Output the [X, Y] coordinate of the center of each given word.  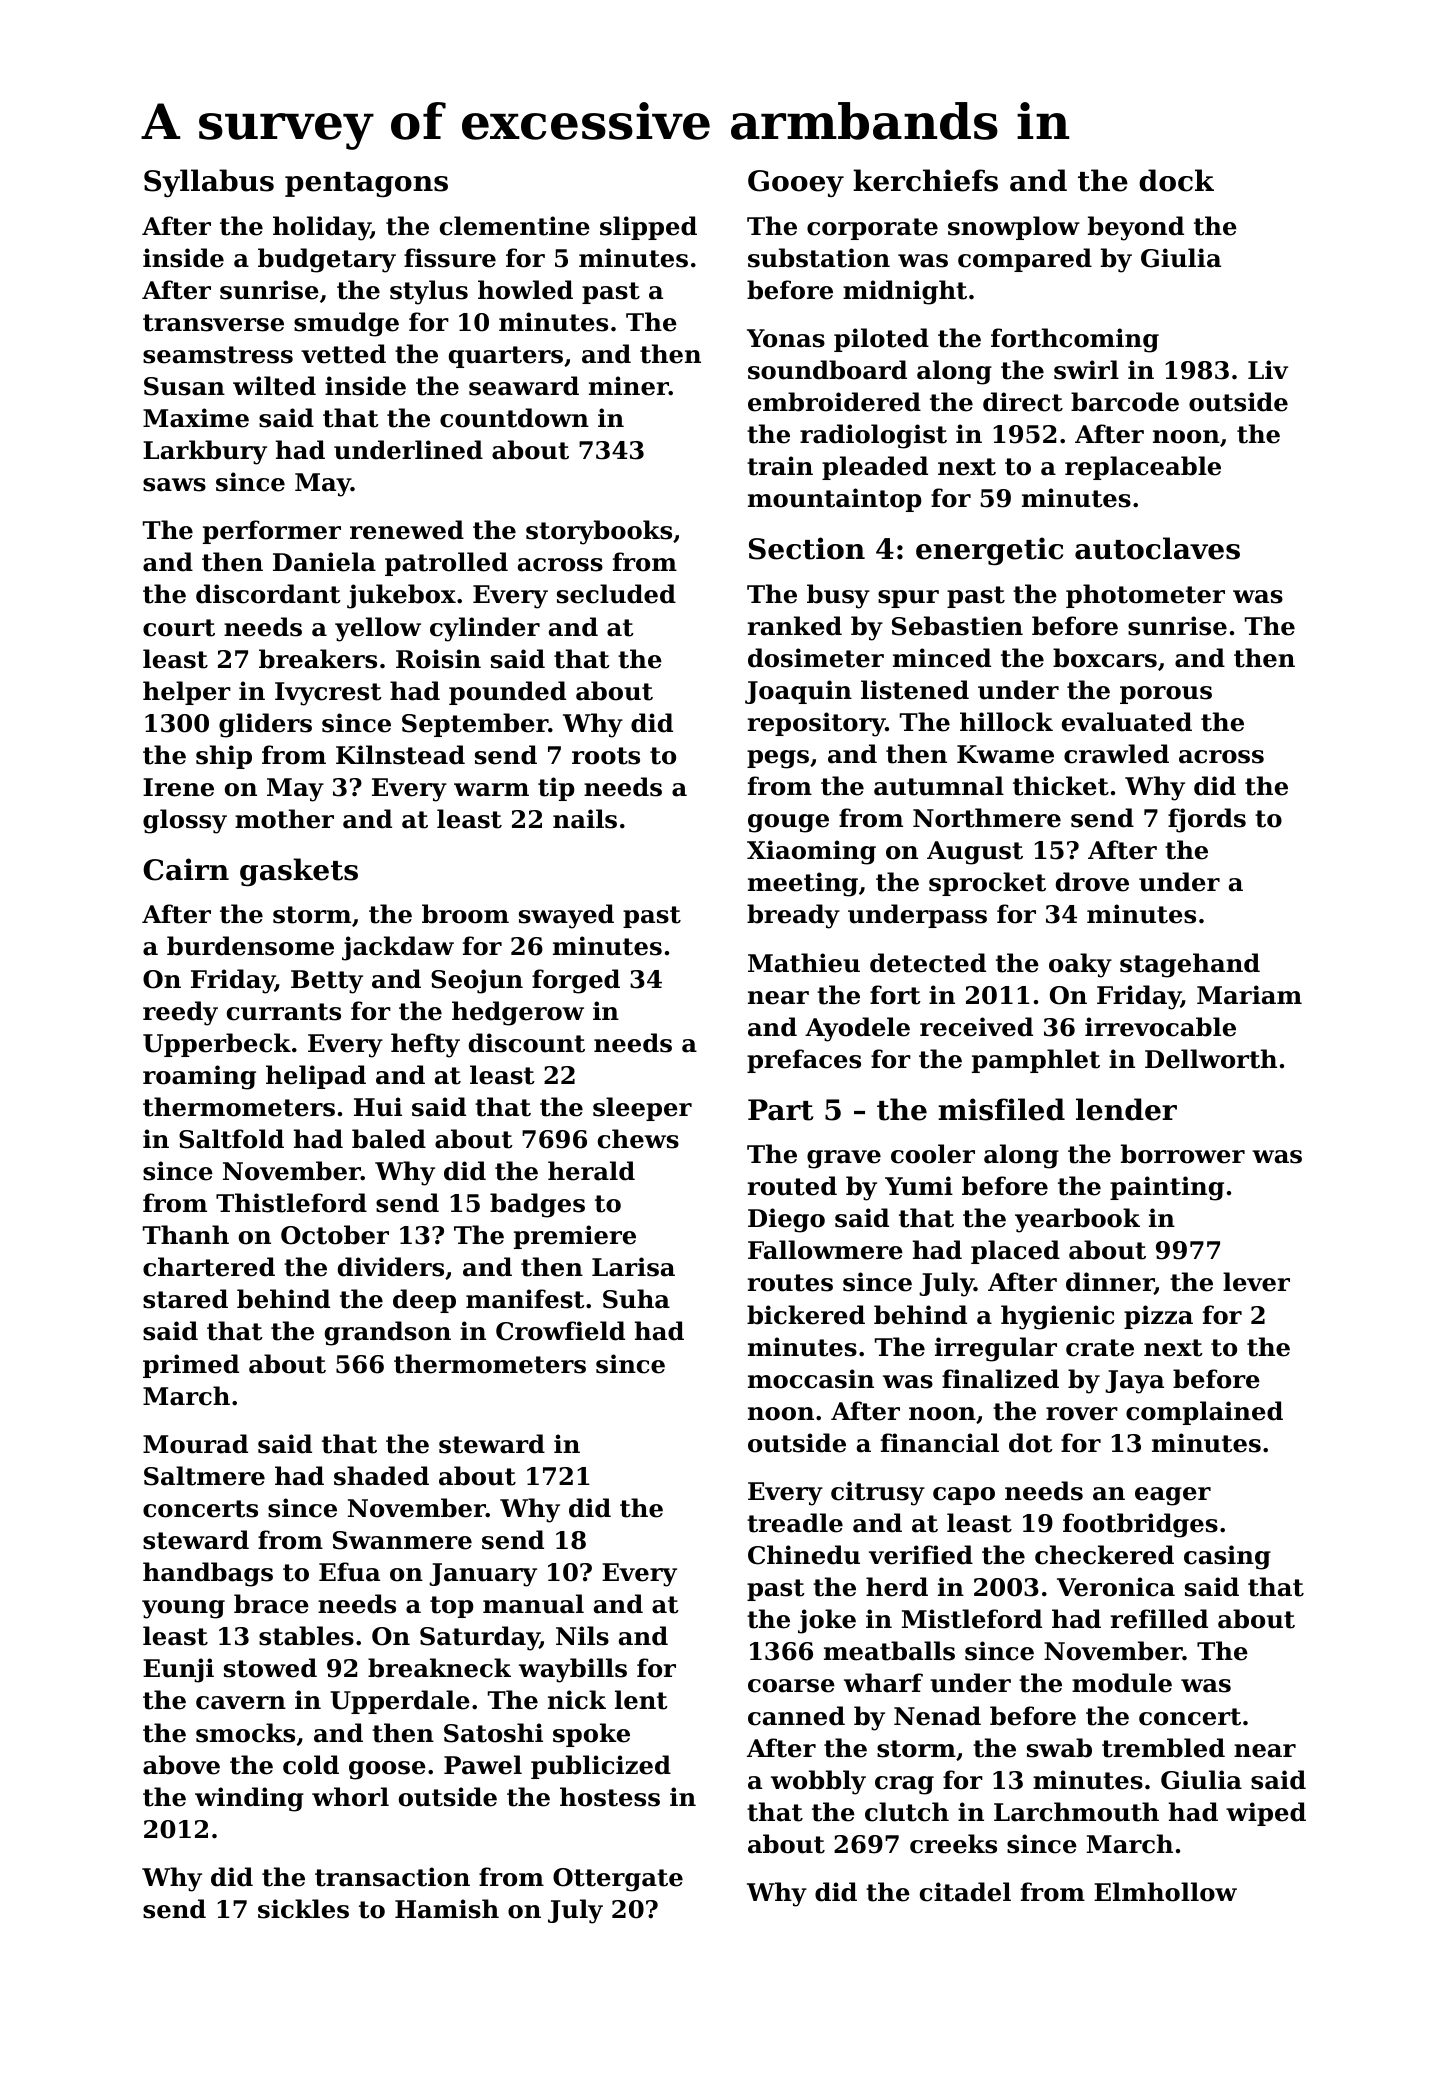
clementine [515, 226]
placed [1015, 1252]
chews [638, 1139]
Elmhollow [1165, 1892]
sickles [303, 1909]
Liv [1268, 369]
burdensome [250, 946]
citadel [965, 1892]
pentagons [366, 184]
